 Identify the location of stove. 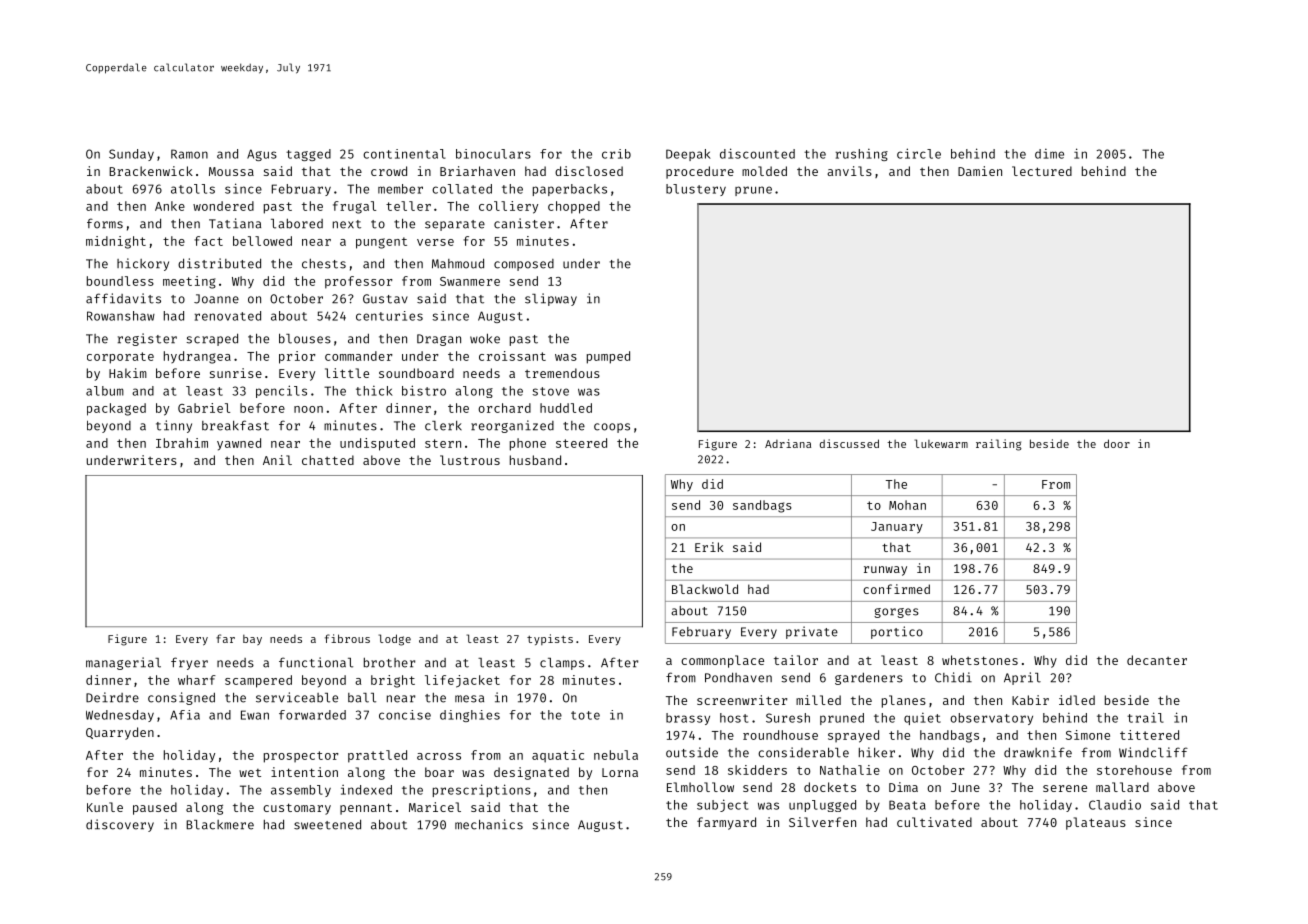
(550, 391).
